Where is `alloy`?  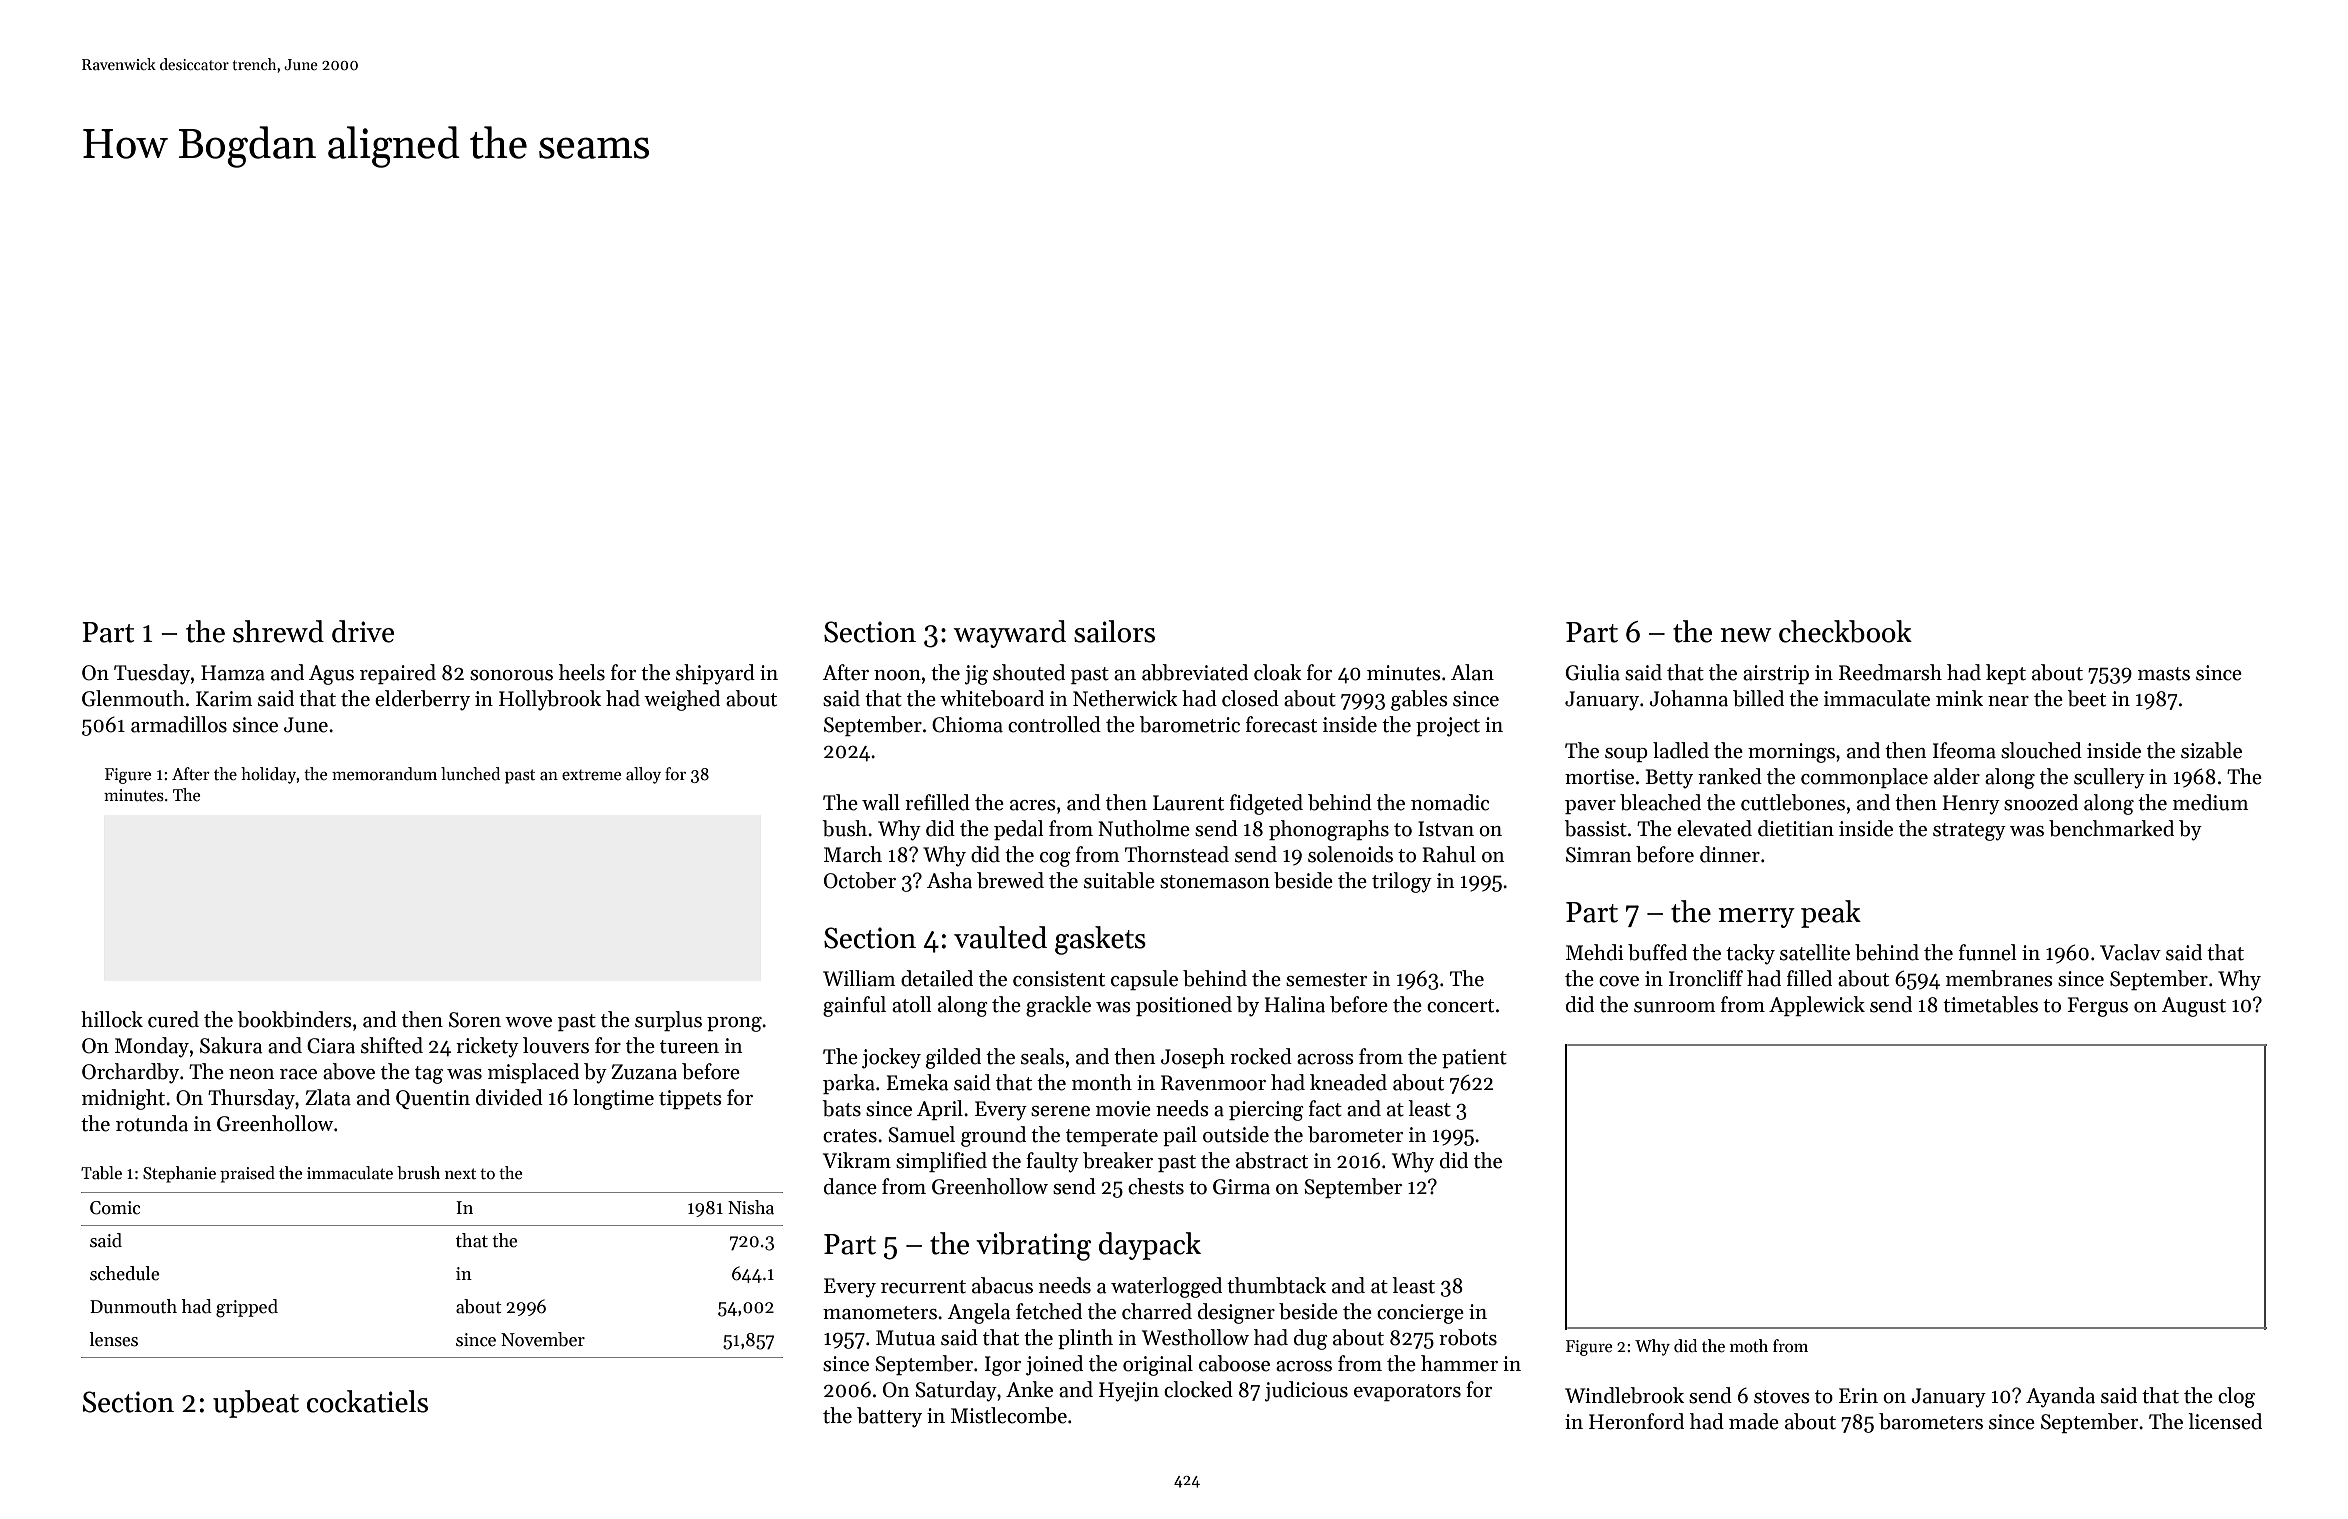
alloy is located at coordinates (643, 775).
